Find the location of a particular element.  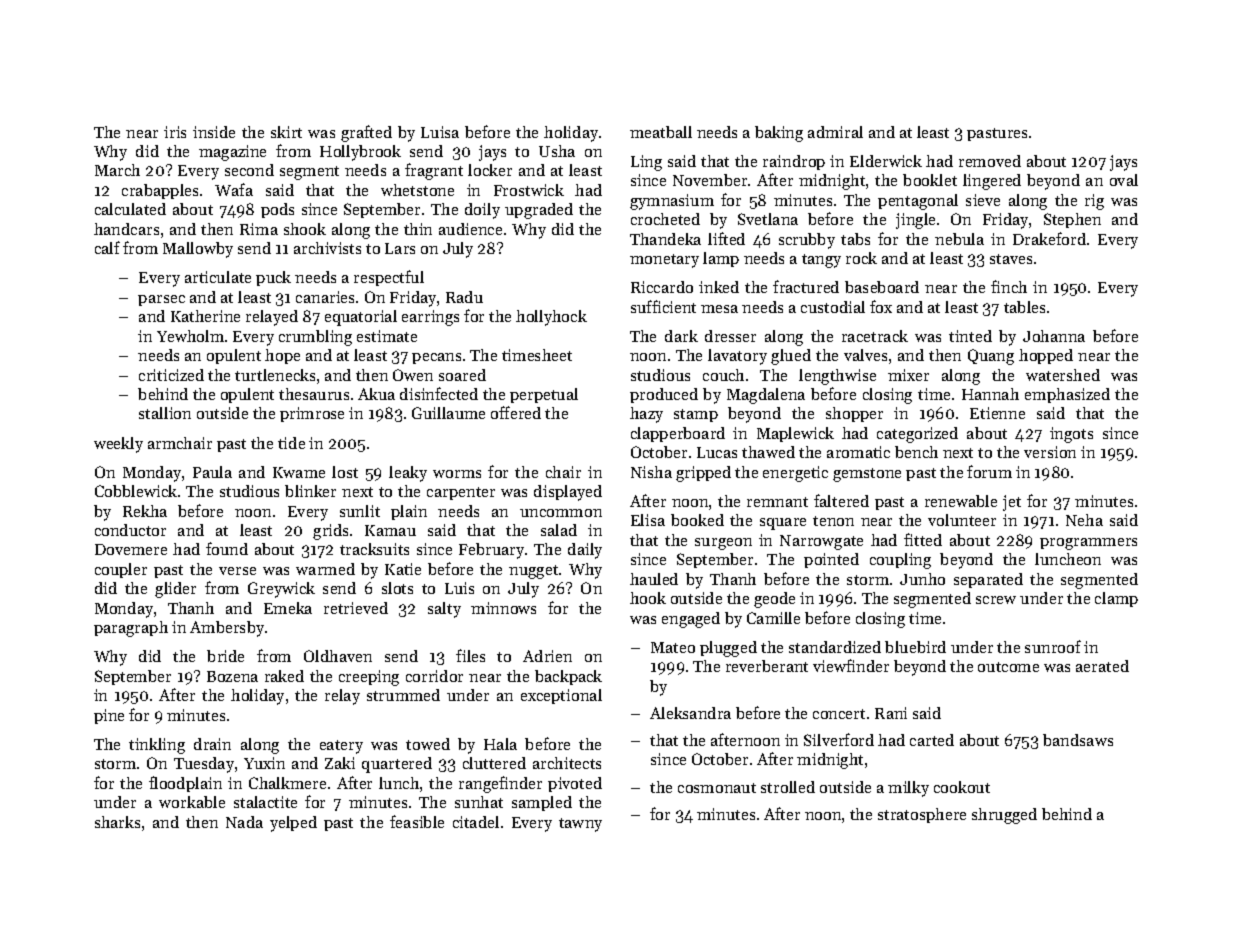

Hollybrook is located at coordinates (360, 153).
